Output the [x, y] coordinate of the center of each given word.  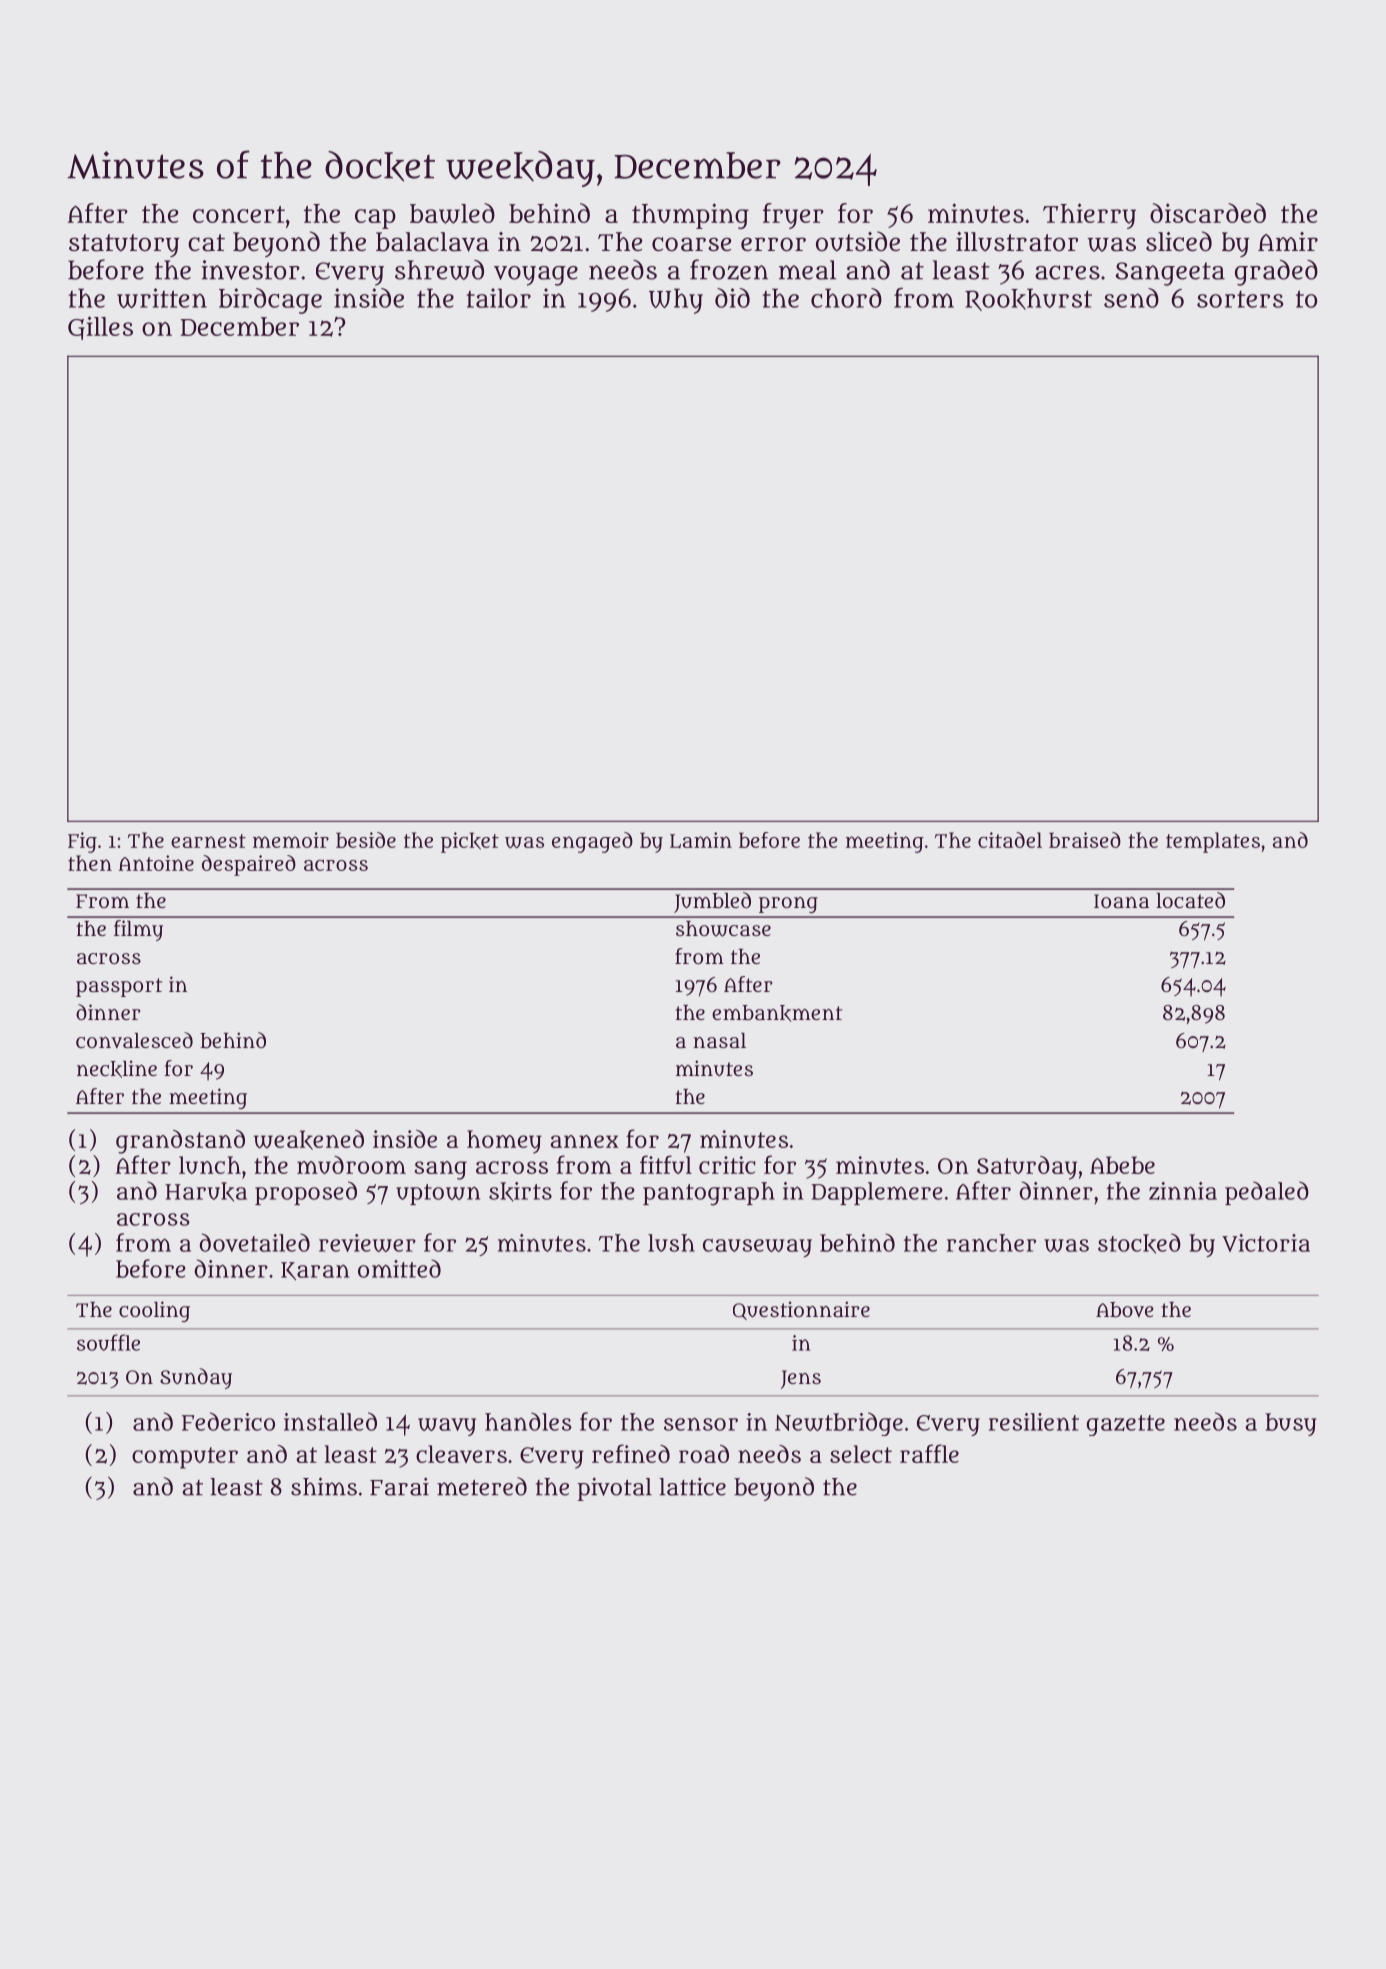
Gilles [100, 328]
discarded [1208, 213]
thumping [690, 216]
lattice [692, 1486]
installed [330, 1421]
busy [1291, 1424]
